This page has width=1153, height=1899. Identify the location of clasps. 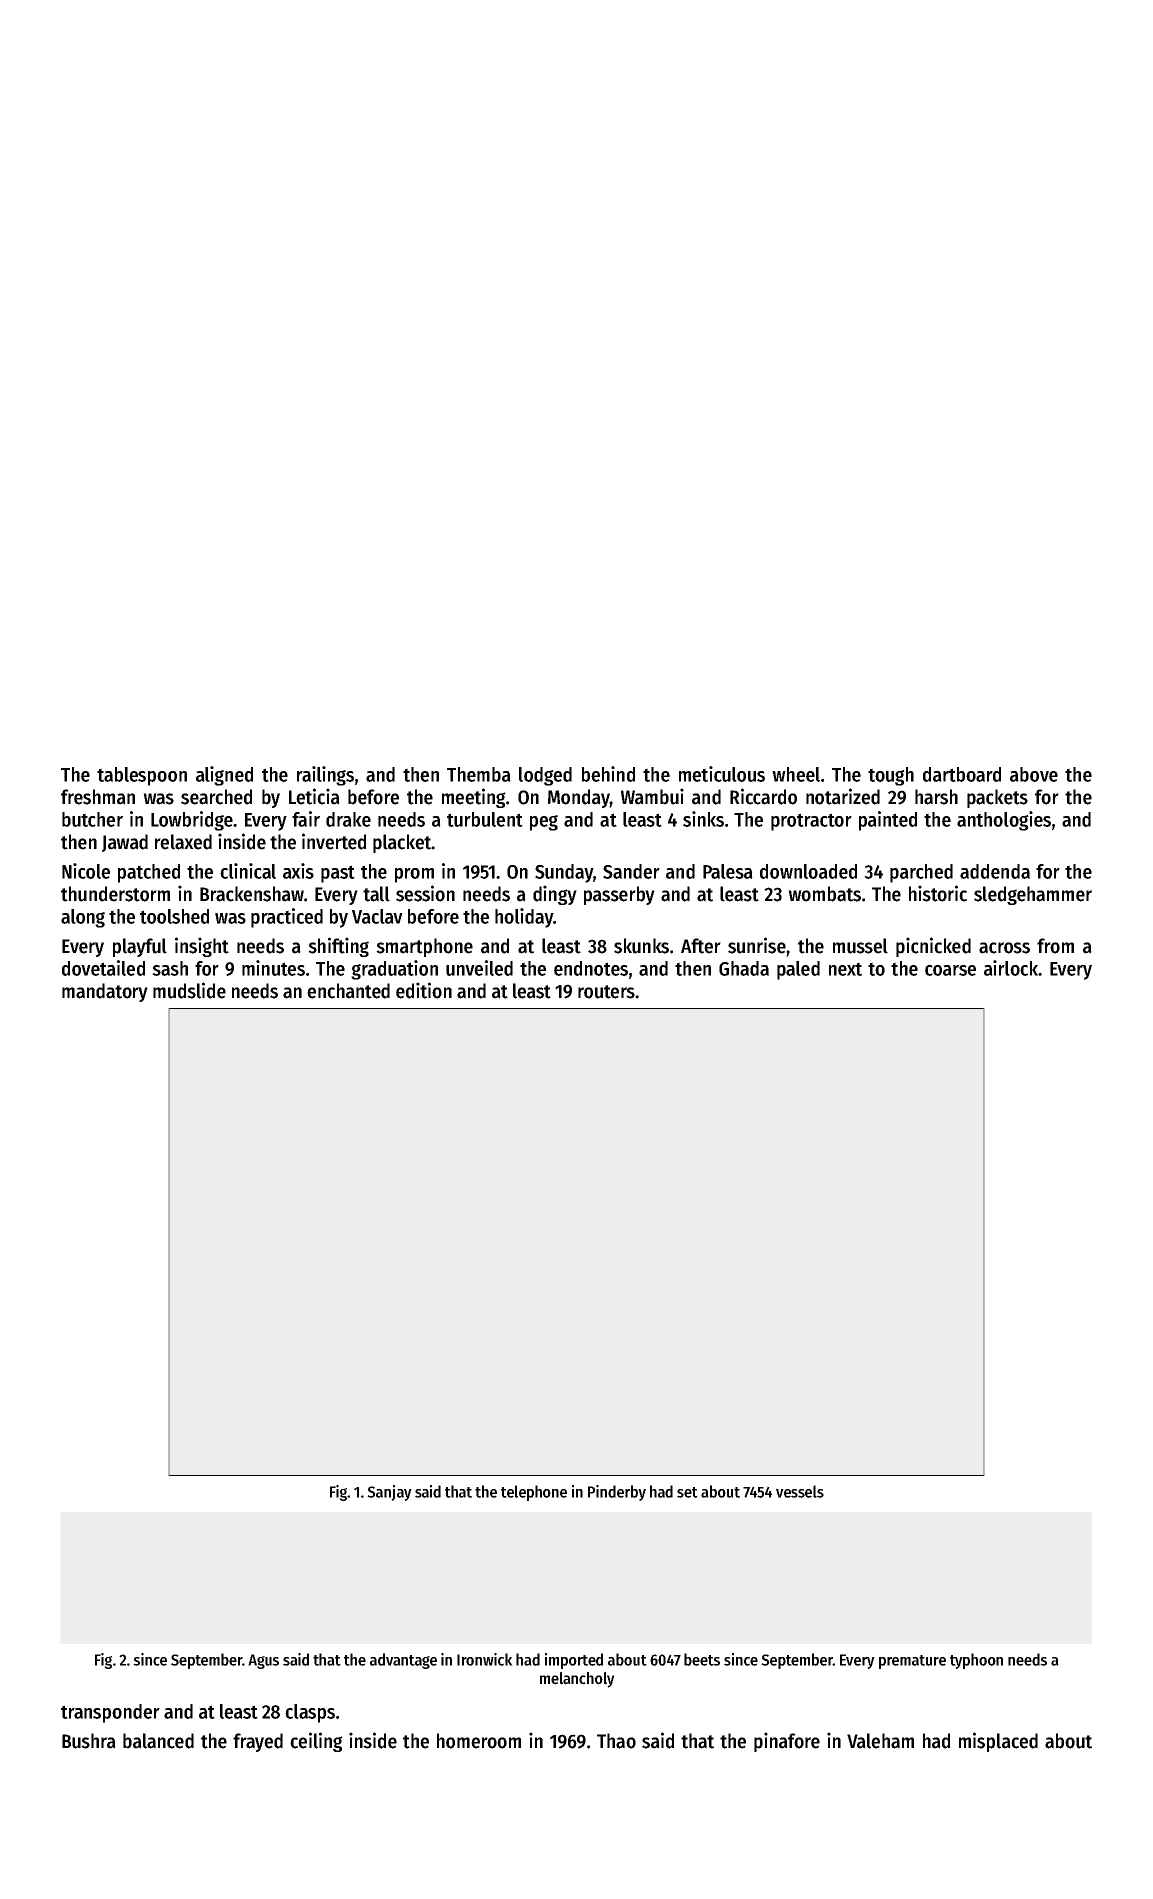
(310, 1713).
